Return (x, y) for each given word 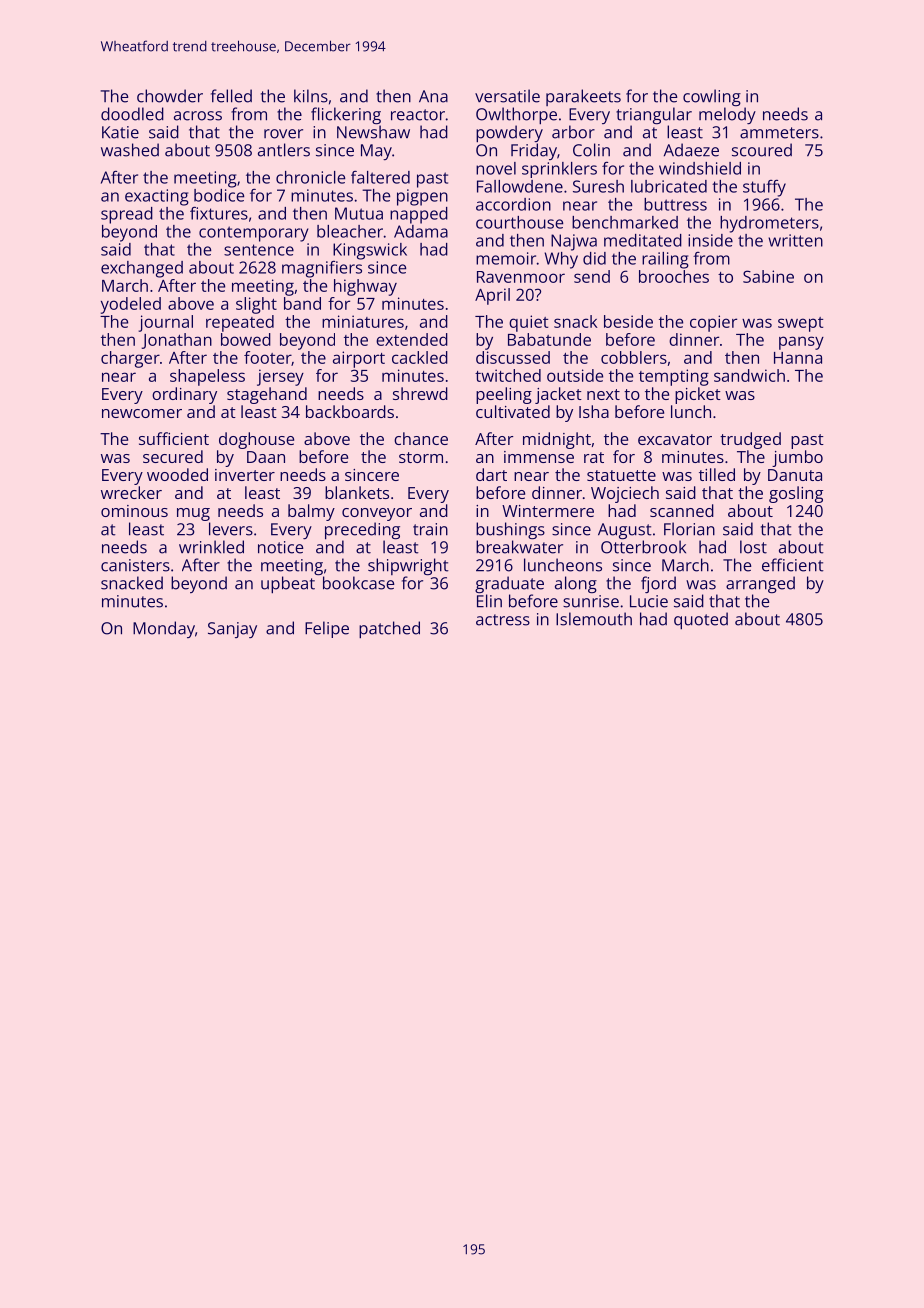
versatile (507, 96)
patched (389, 629)
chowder (170, 96)
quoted (701, 620)
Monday (164, 629)
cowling (712, 97)
